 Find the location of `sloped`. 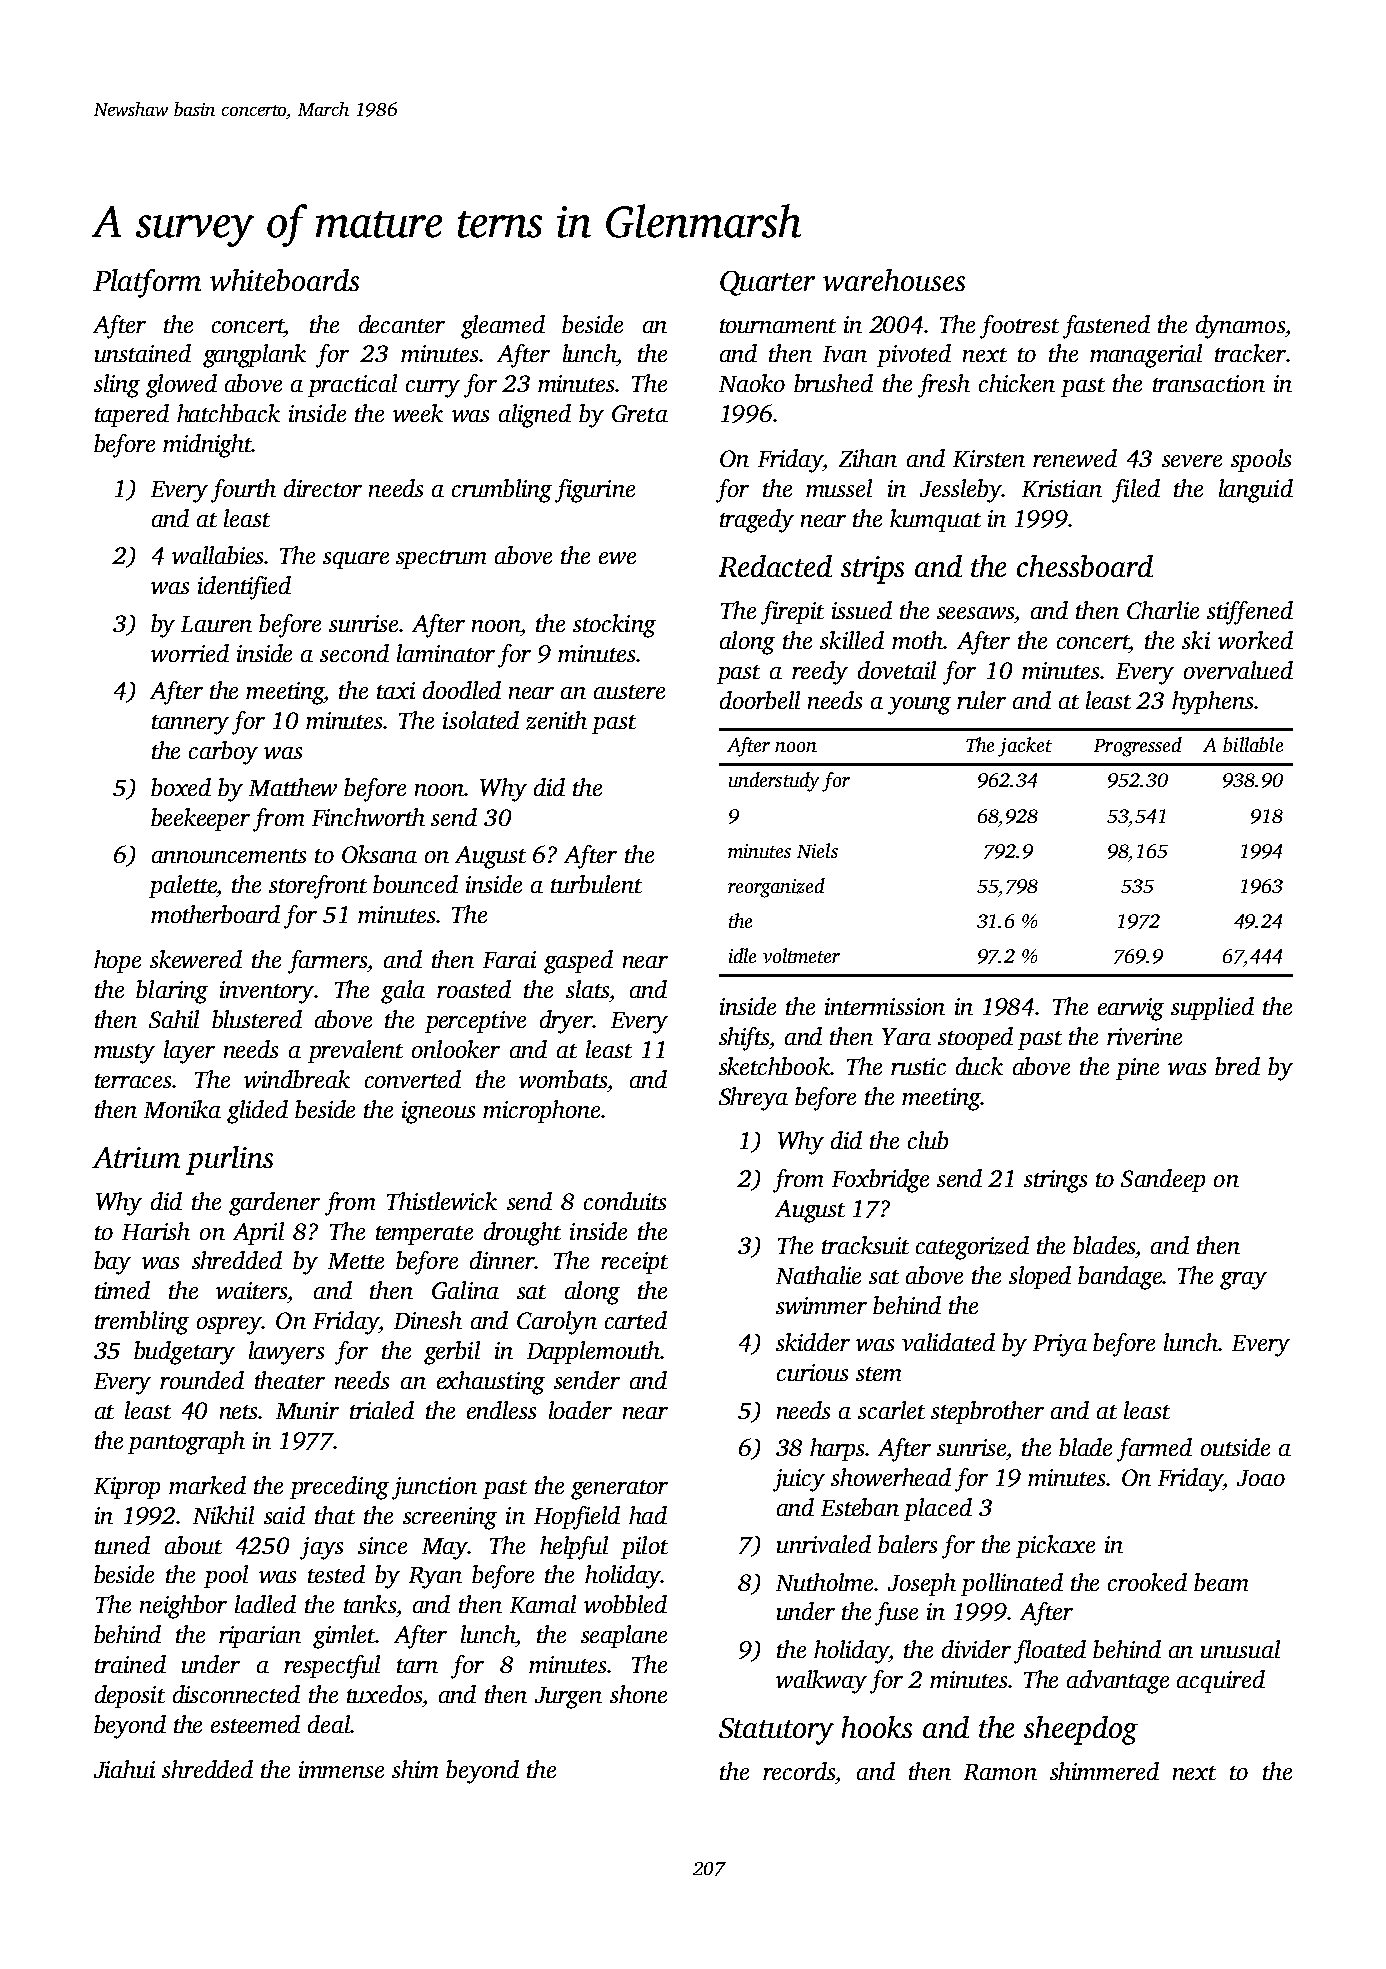

sloped is located at coordinates (1040, 1277).
